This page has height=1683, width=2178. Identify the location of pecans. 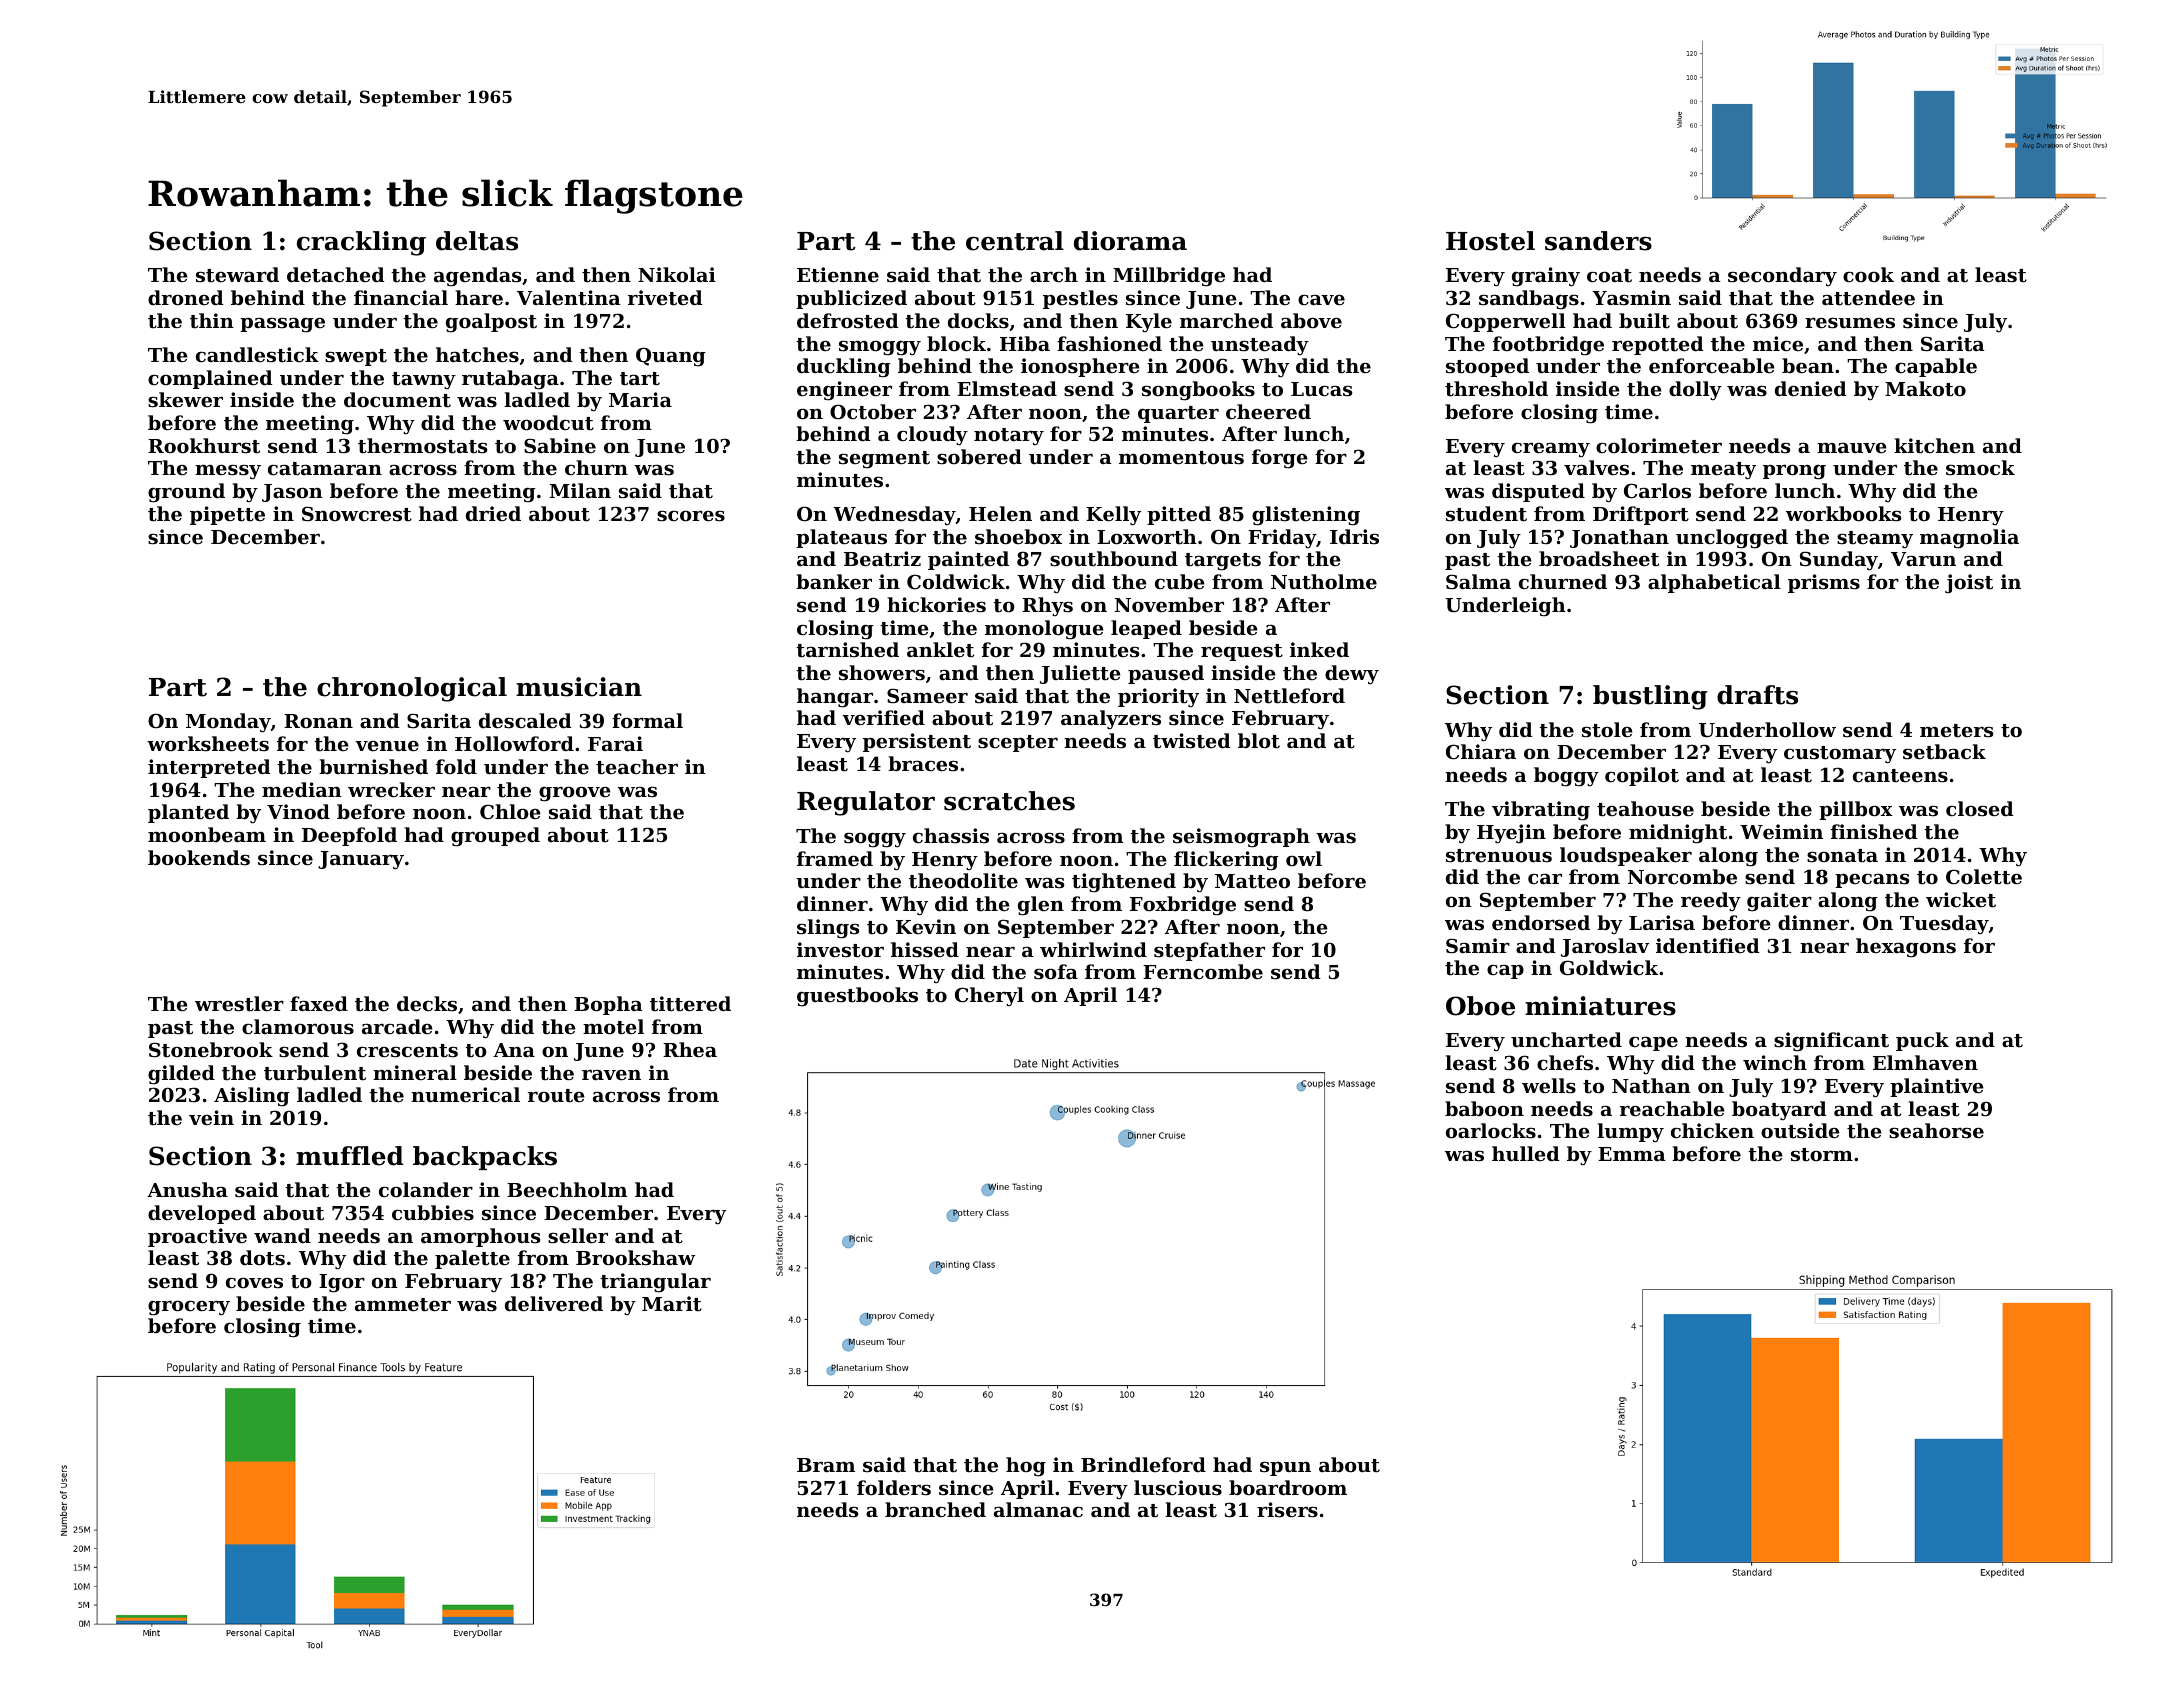
(1872, 881).
